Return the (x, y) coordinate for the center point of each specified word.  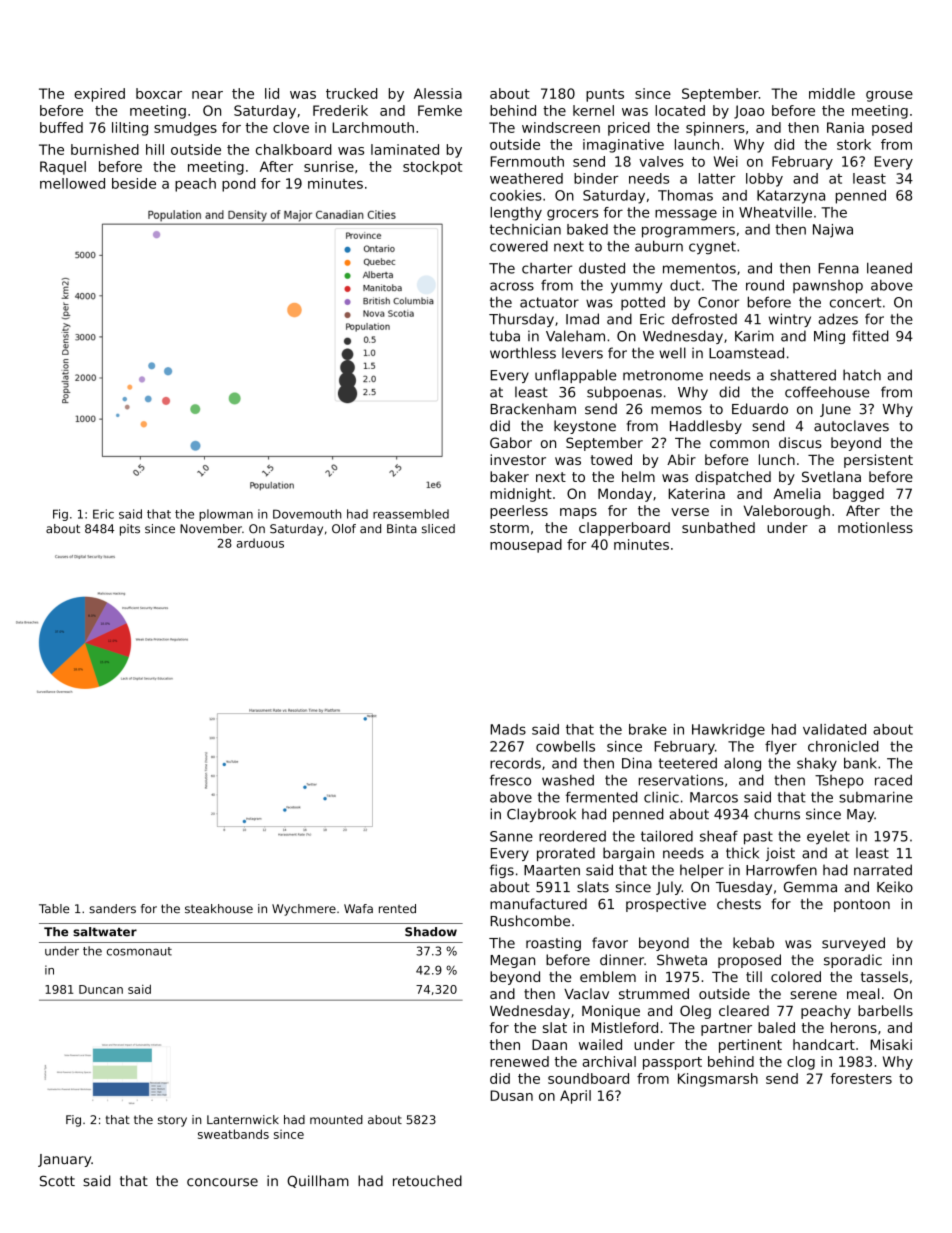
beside (134, 183)
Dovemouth (307, 514)
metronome (663, 375)
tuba (505, 336)
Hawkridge (728, 731)
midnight (521, 495)
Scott (57, 1181)
